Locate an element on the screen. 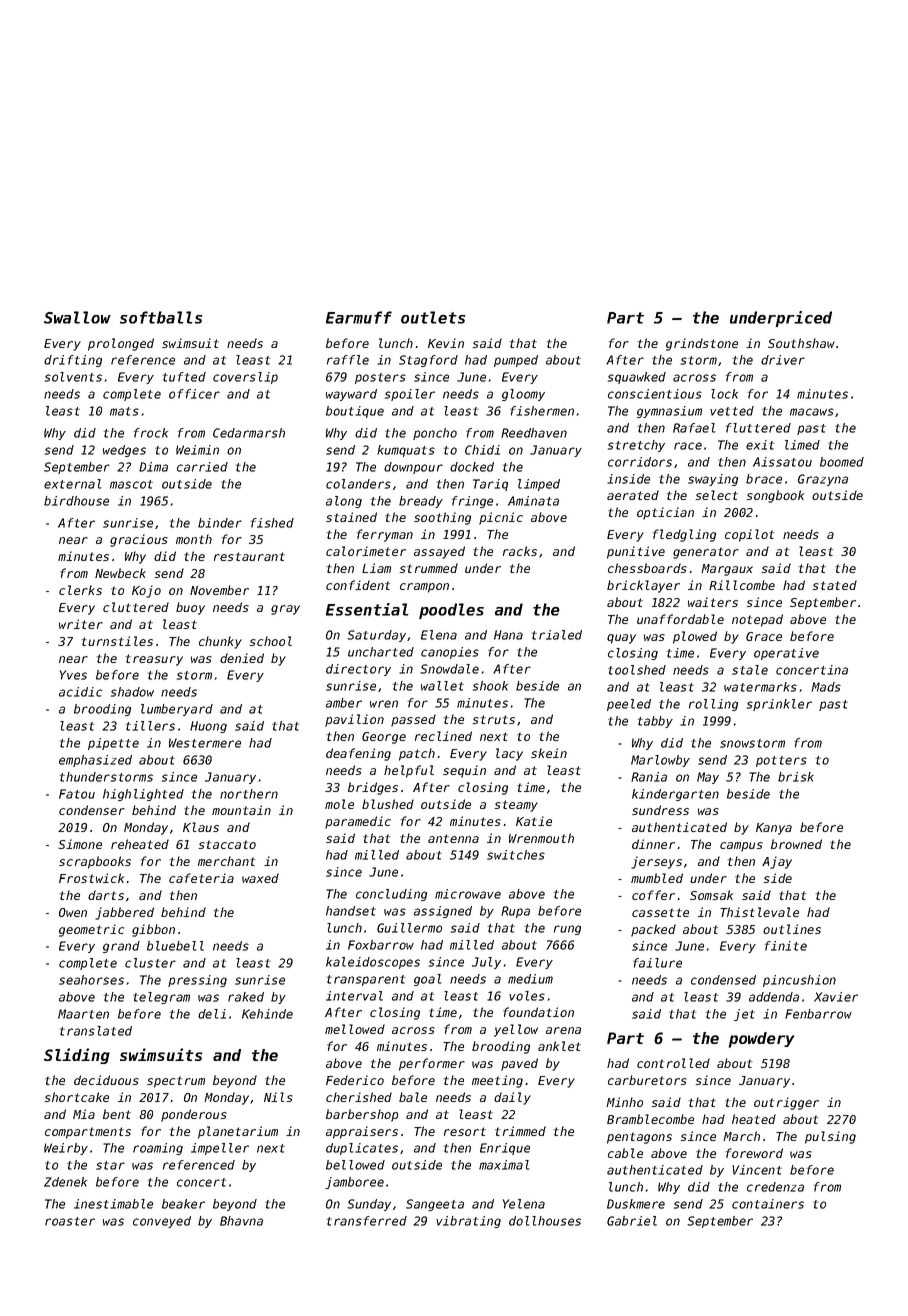 Image resolution: width=908 pixels, height=1316 pixels. coverslip is located at coordinates (245, 378).
